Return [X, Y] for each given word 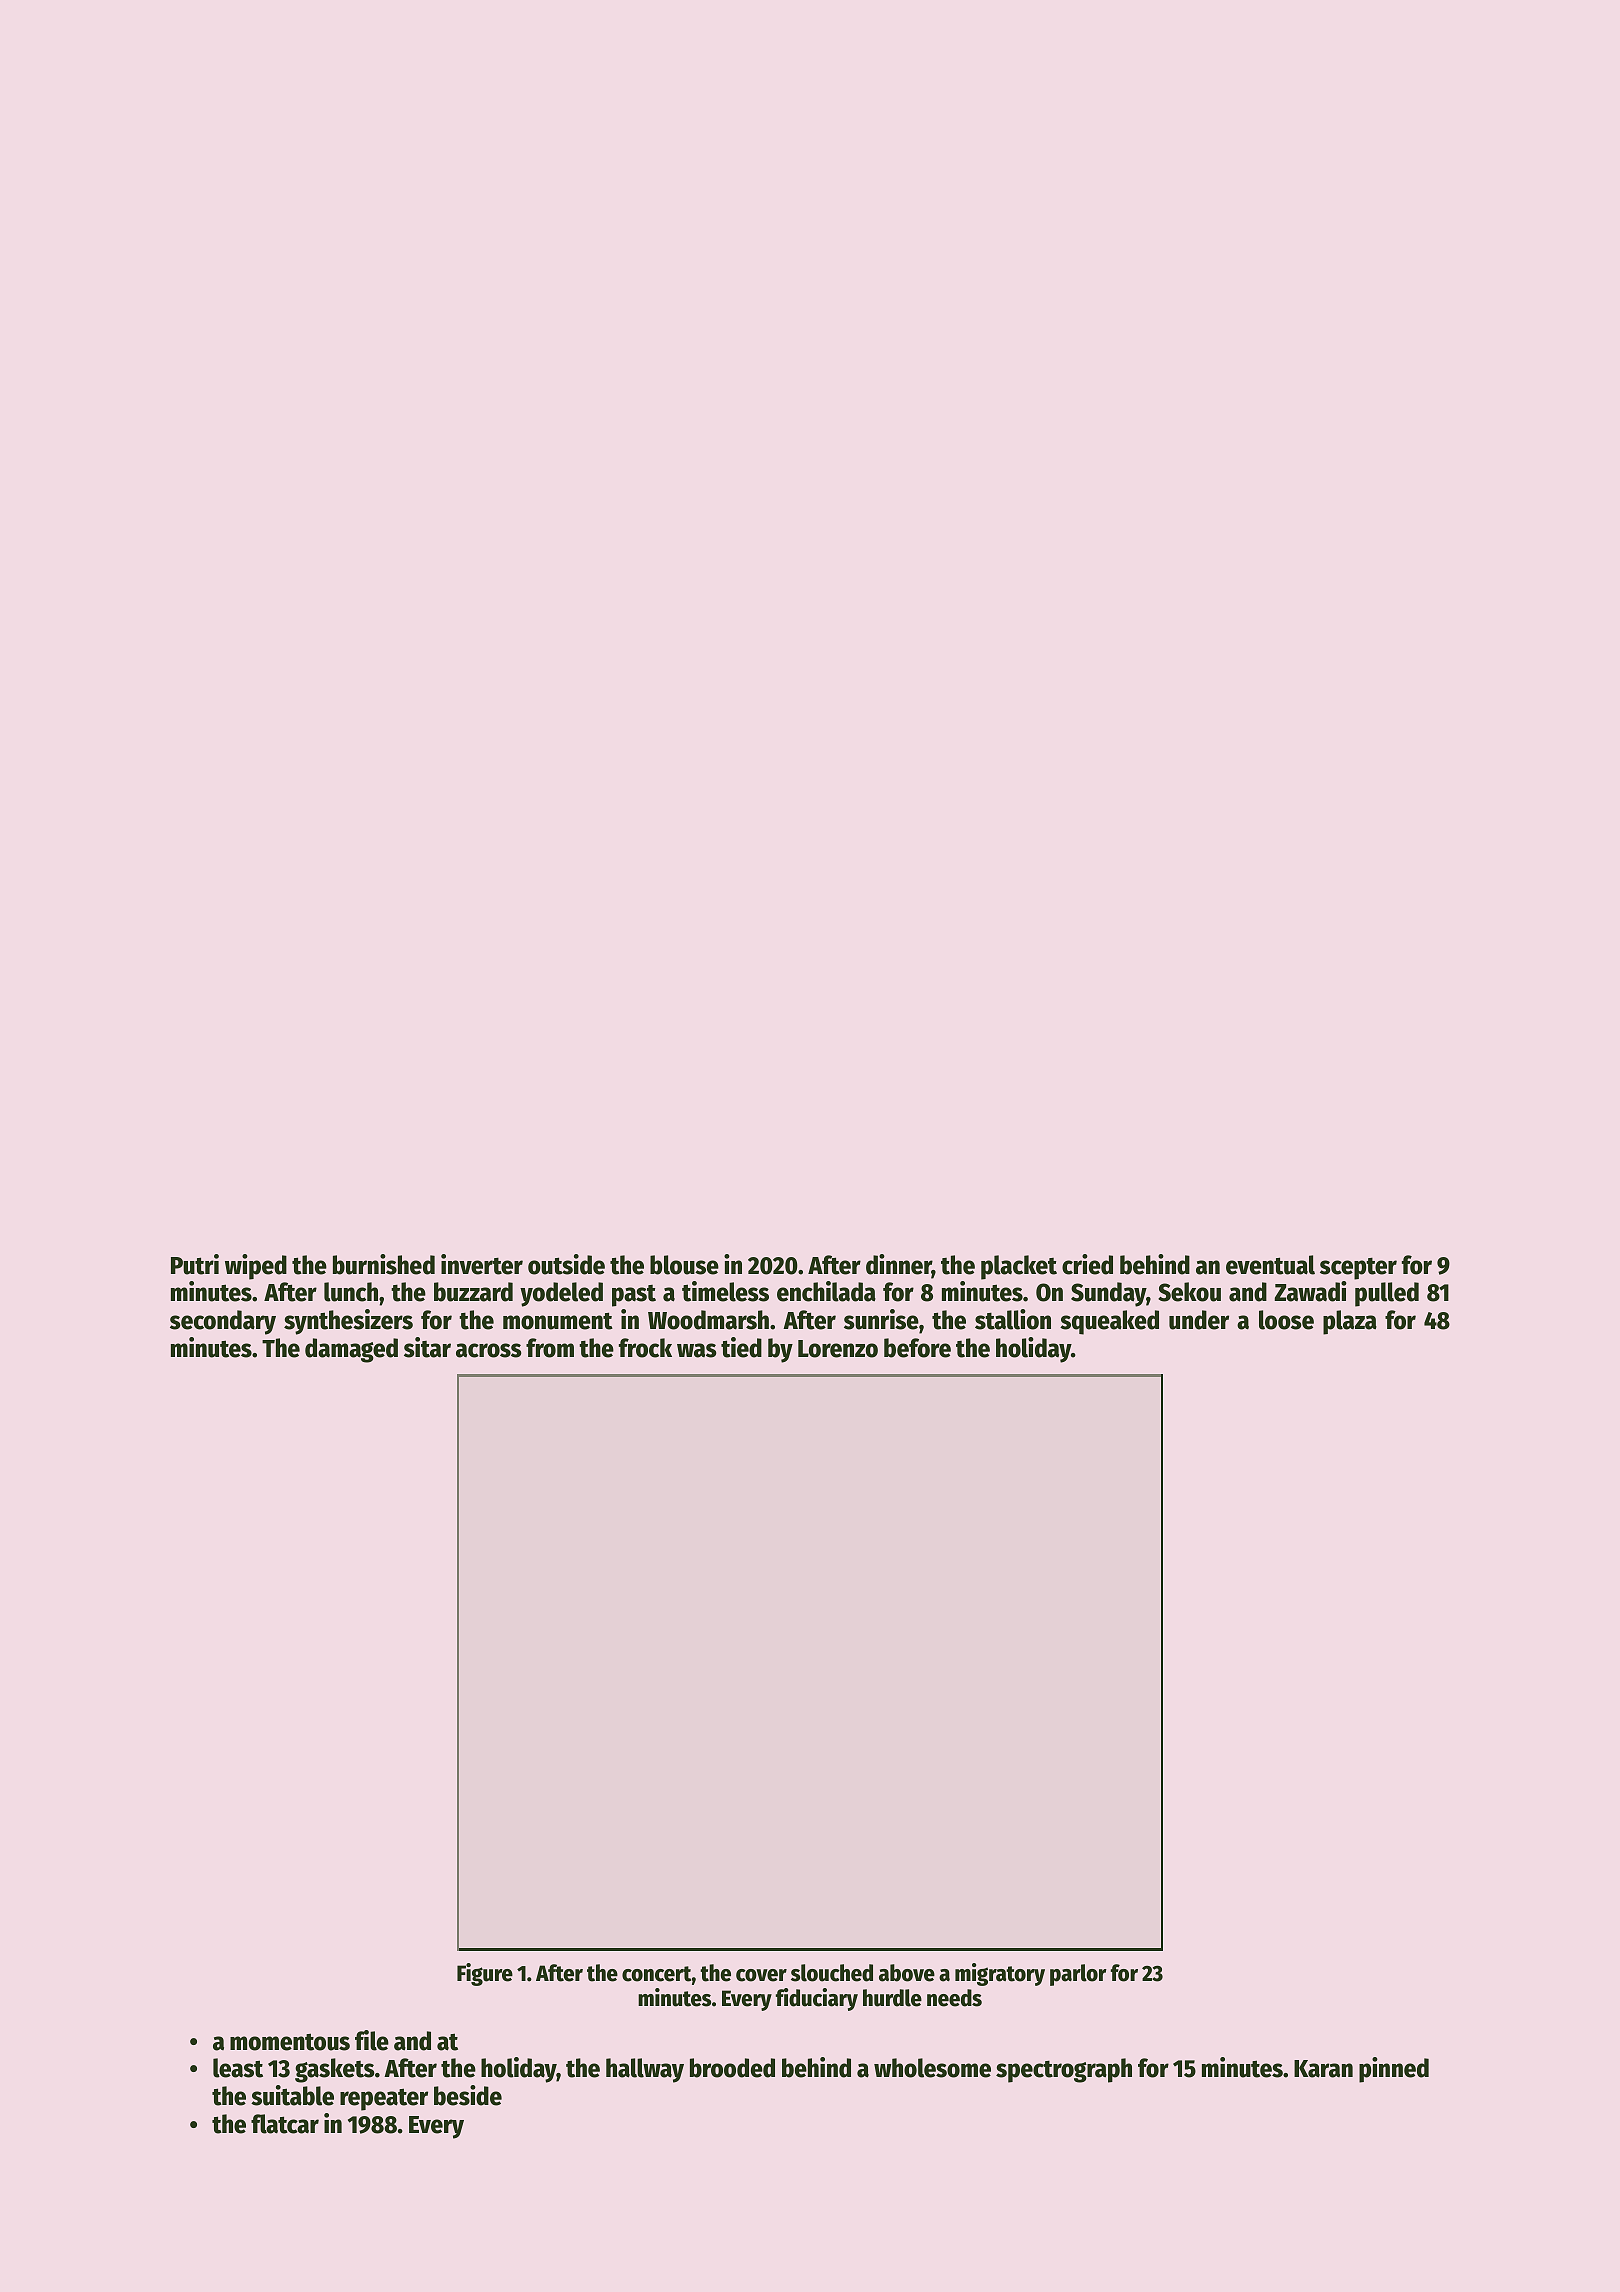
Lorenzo [838, 1349]
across [489, 1350]
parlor [1078, 1975]
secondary [223, 1322]
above [907, 1973]
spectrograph [1064, 2070]
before [917, 1348]
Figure [485, 1974]
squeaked [1109, 1322]
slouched [832, 1973]
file [372, 2040]
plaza [1350, 1322]
